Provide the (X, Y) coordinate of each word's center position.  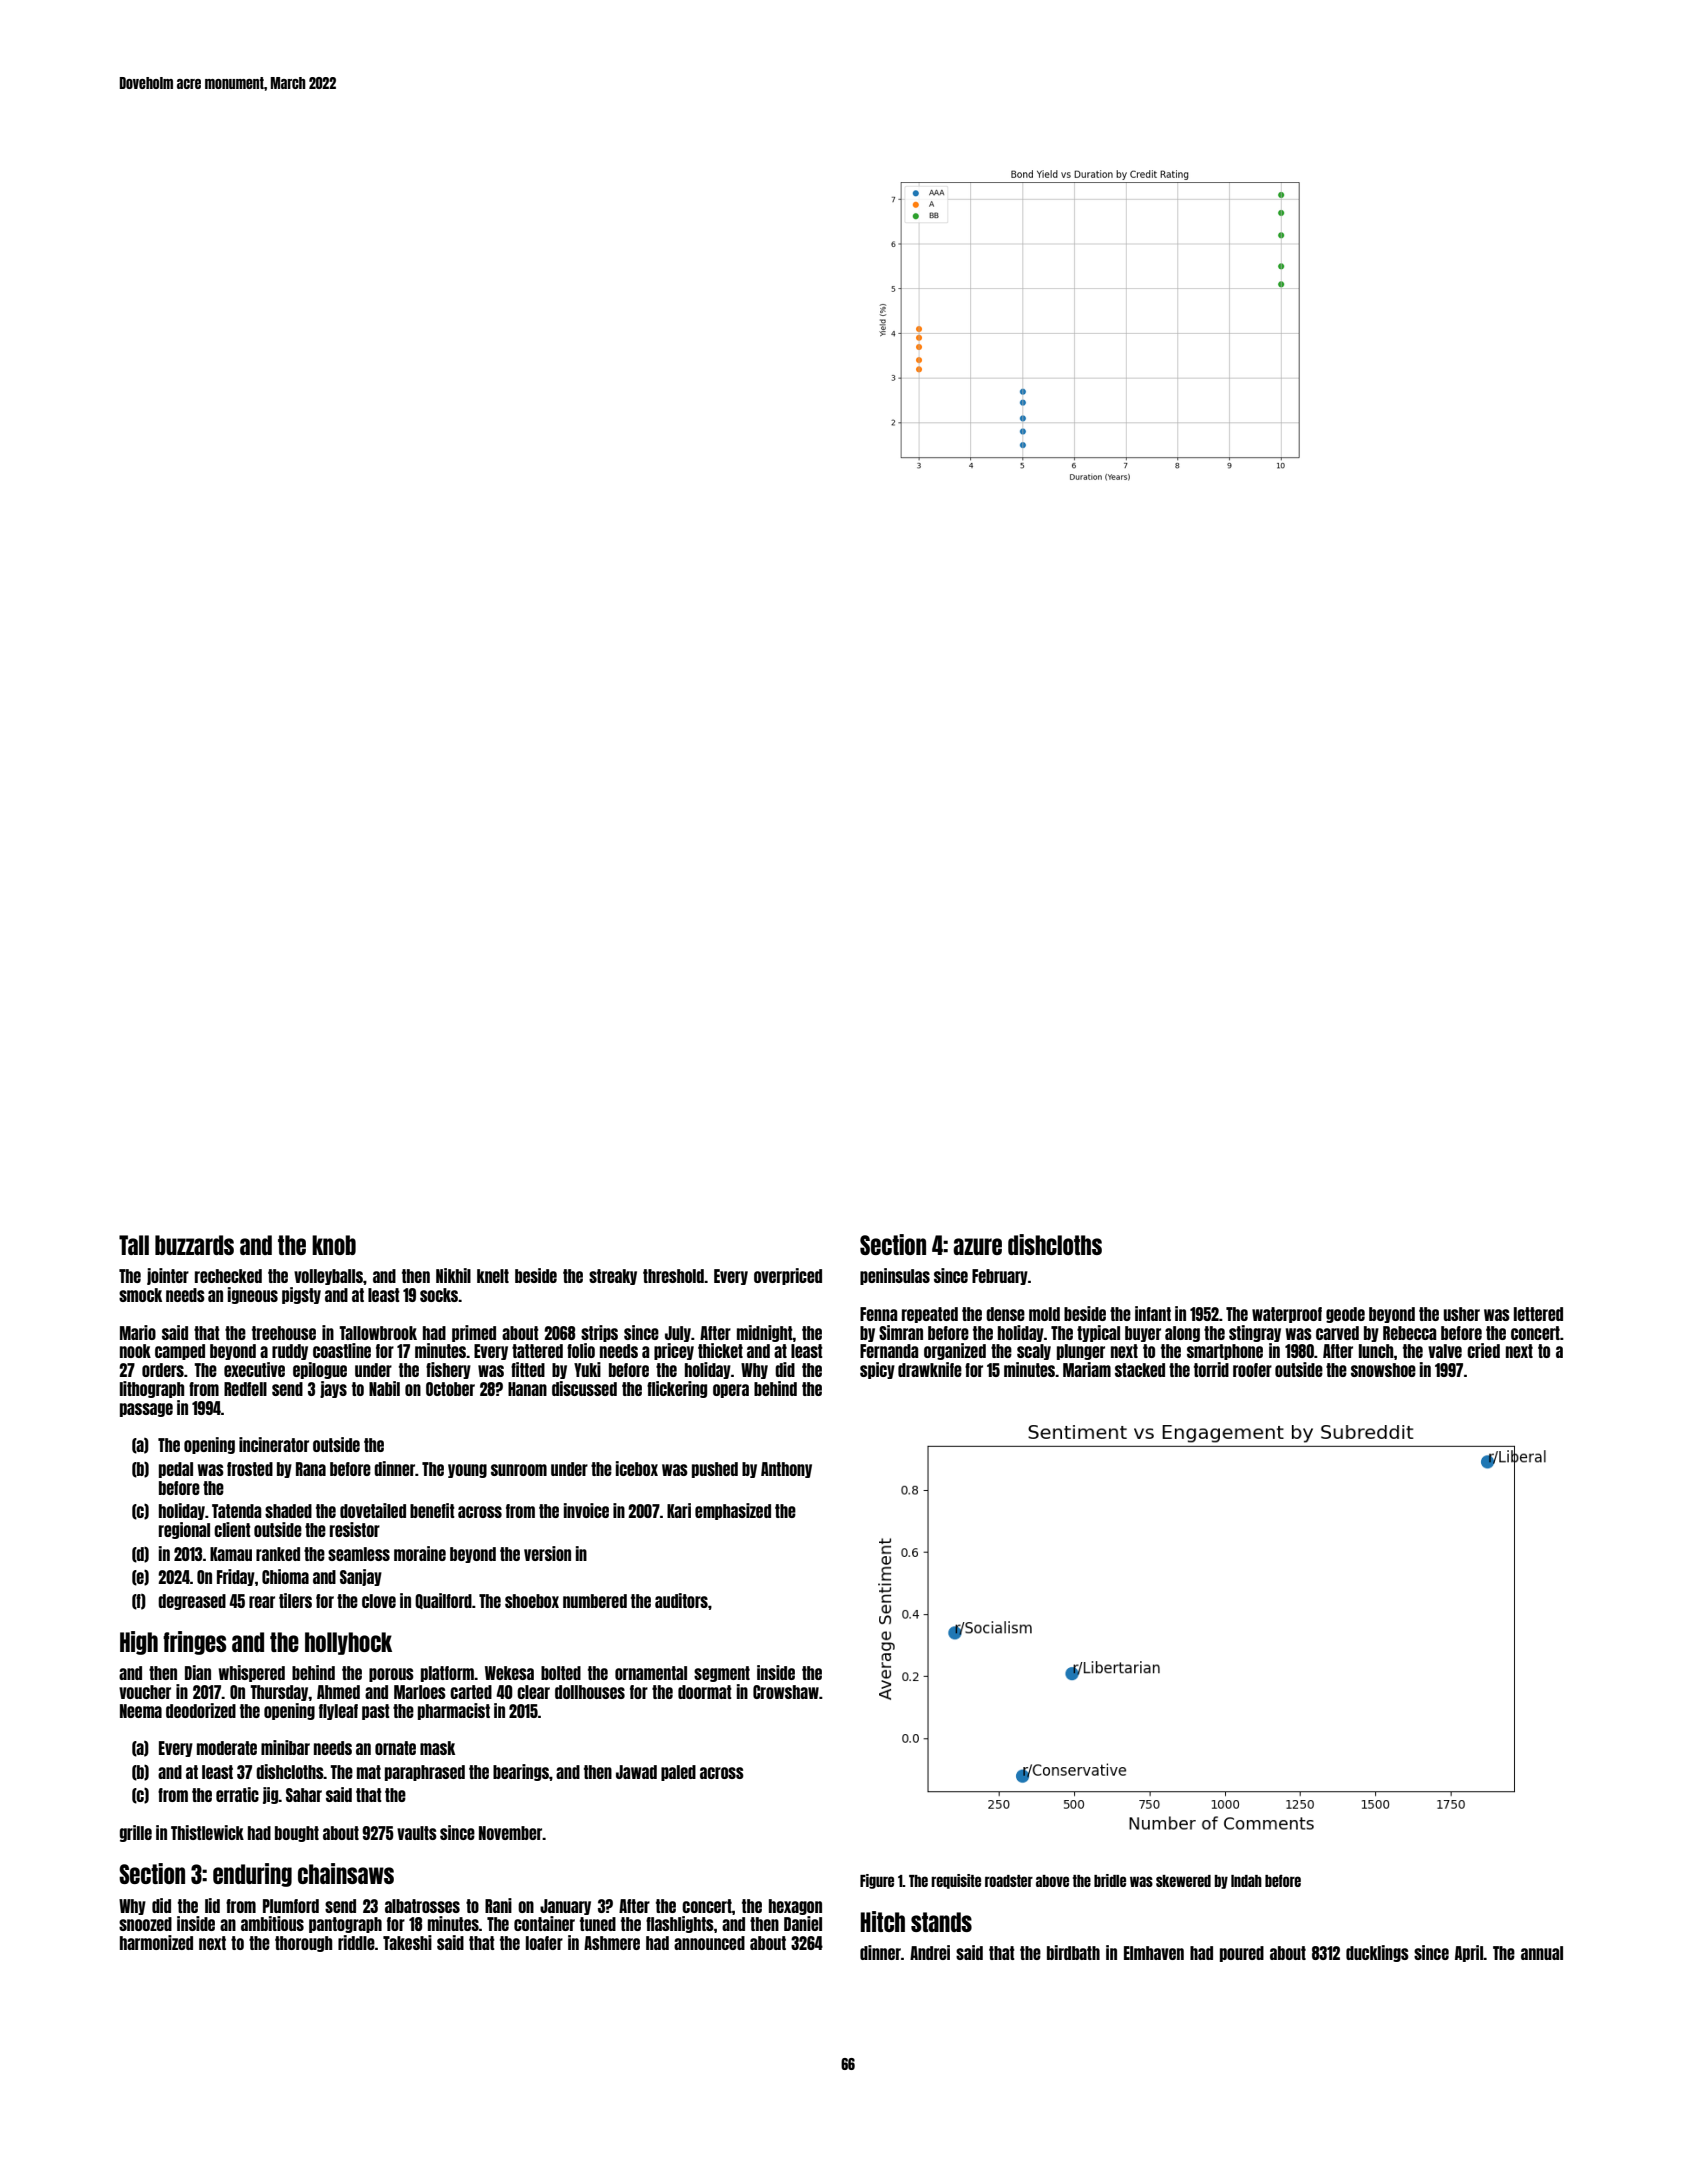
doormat (705, 1692)
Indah (1246, 1881)
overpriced (788, 1276)
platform (447, 1674)
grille (136, 1833)
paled (678, 1773)
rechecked (228, 1276)
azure (977, 1246)
